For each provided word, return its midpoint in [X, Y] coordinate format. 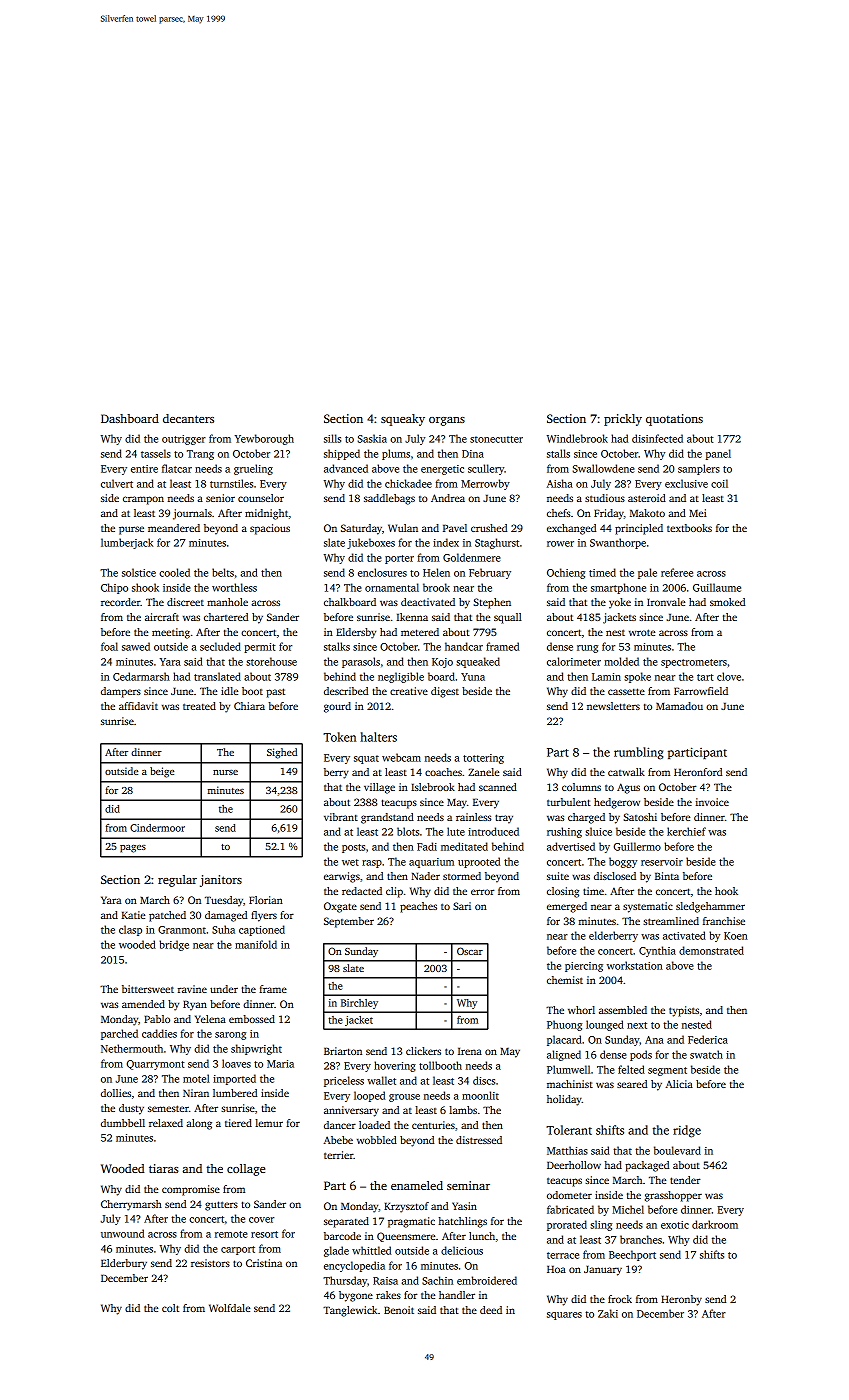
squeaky [403, 420]
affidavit [138, 706]
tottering [483, 759]
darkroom [715, 1224]
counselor [261, 498]
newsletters [613, 706]
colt [170, 1308]
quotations [674, 420]
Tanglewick [350, 1311]
